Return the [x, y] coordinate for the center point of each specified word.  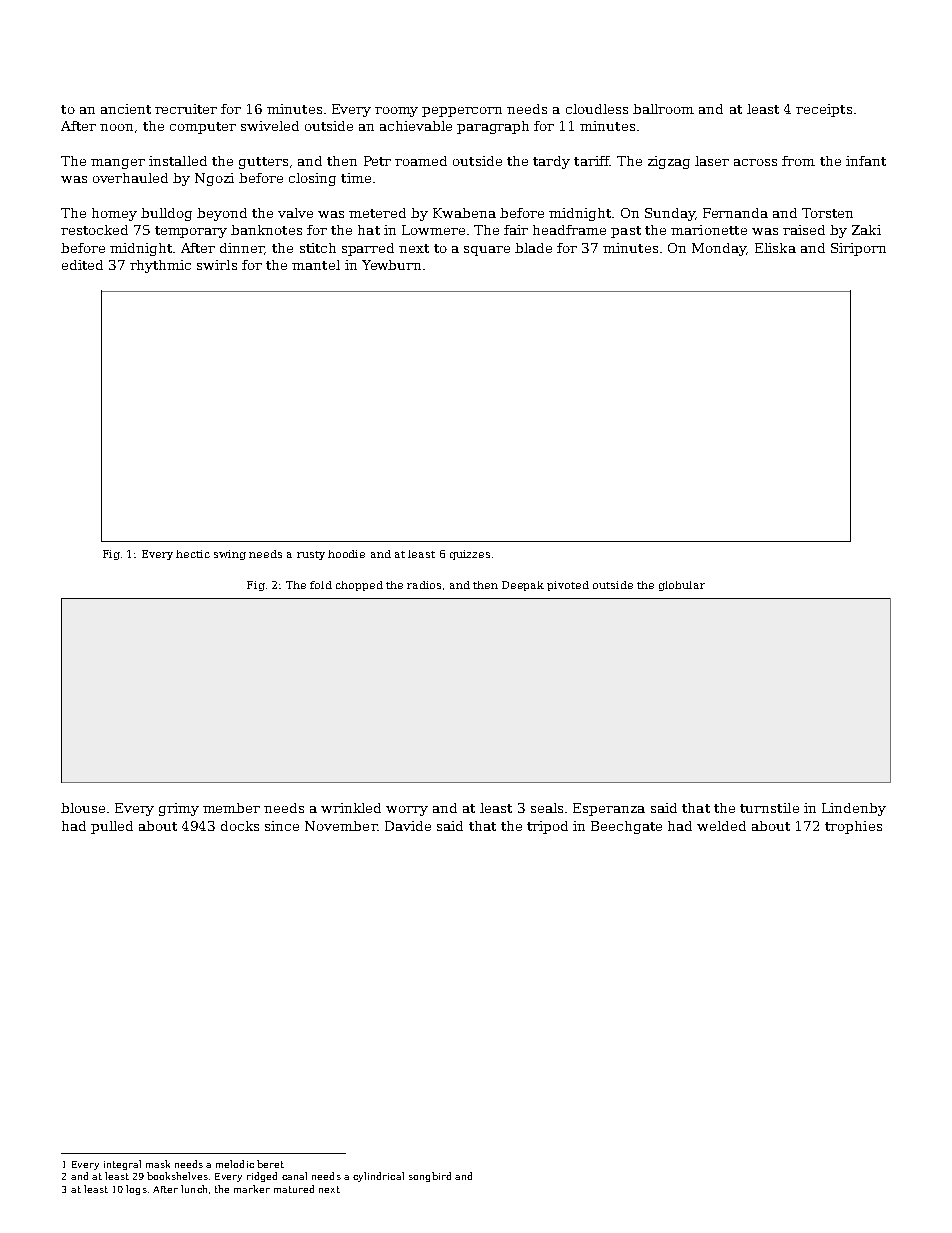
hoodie [346, 554]
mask [158, 1164]
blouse [83, 808]
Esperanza [609, 809]
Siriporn [858, 249]
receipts [824, 110]
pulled [112, 827]
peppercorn [462, 112]
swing [230, 555]
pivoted [568, 586]
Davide [408, 826]
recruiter [186, 109]
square [487, 251]
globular [682, 586]
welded [721, 826]
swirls [217, 265]
